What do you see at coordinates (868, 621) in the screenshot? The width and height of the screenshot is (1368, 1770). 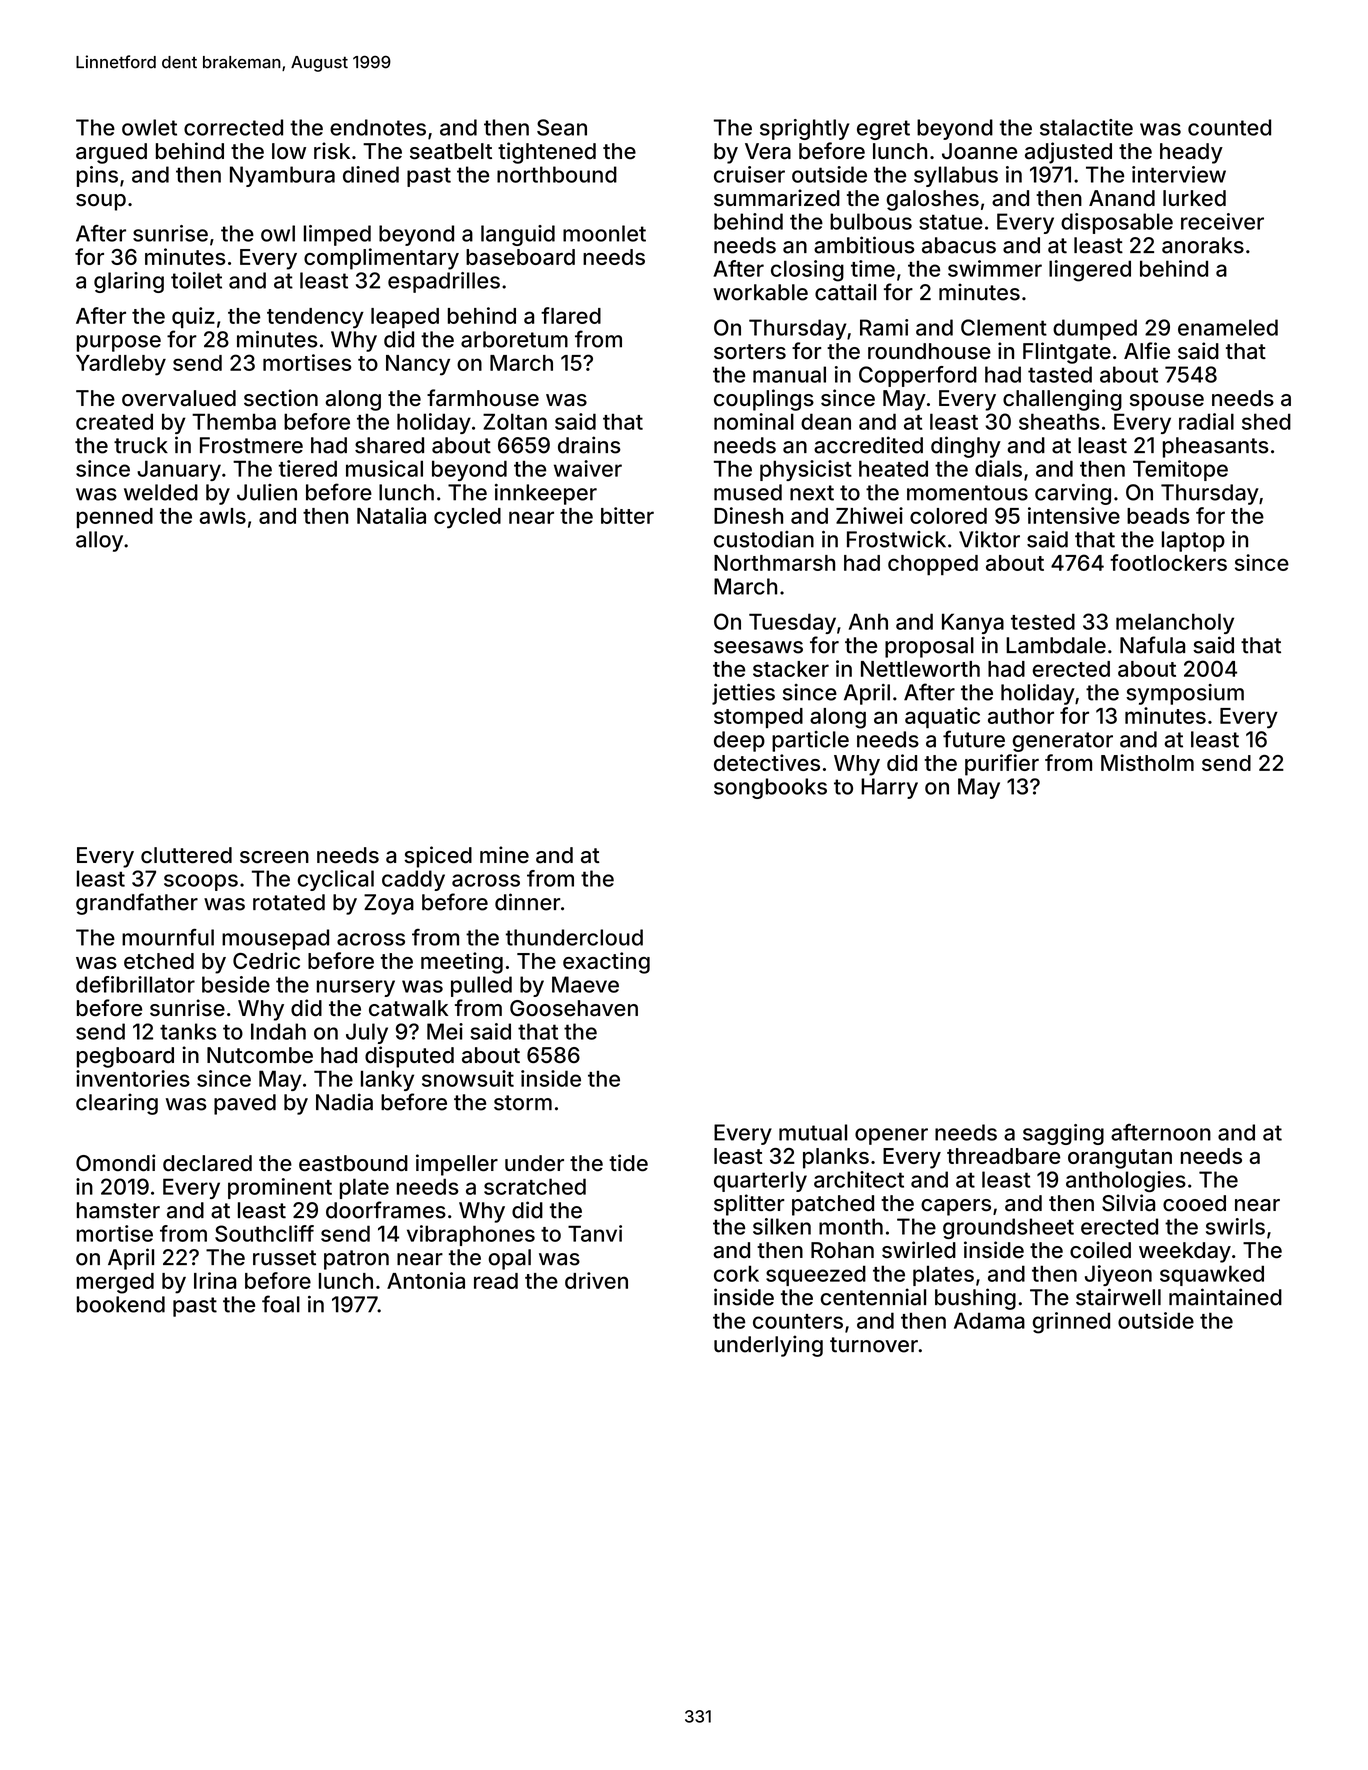 I see `Anh` at bounding box center [868, 621].
